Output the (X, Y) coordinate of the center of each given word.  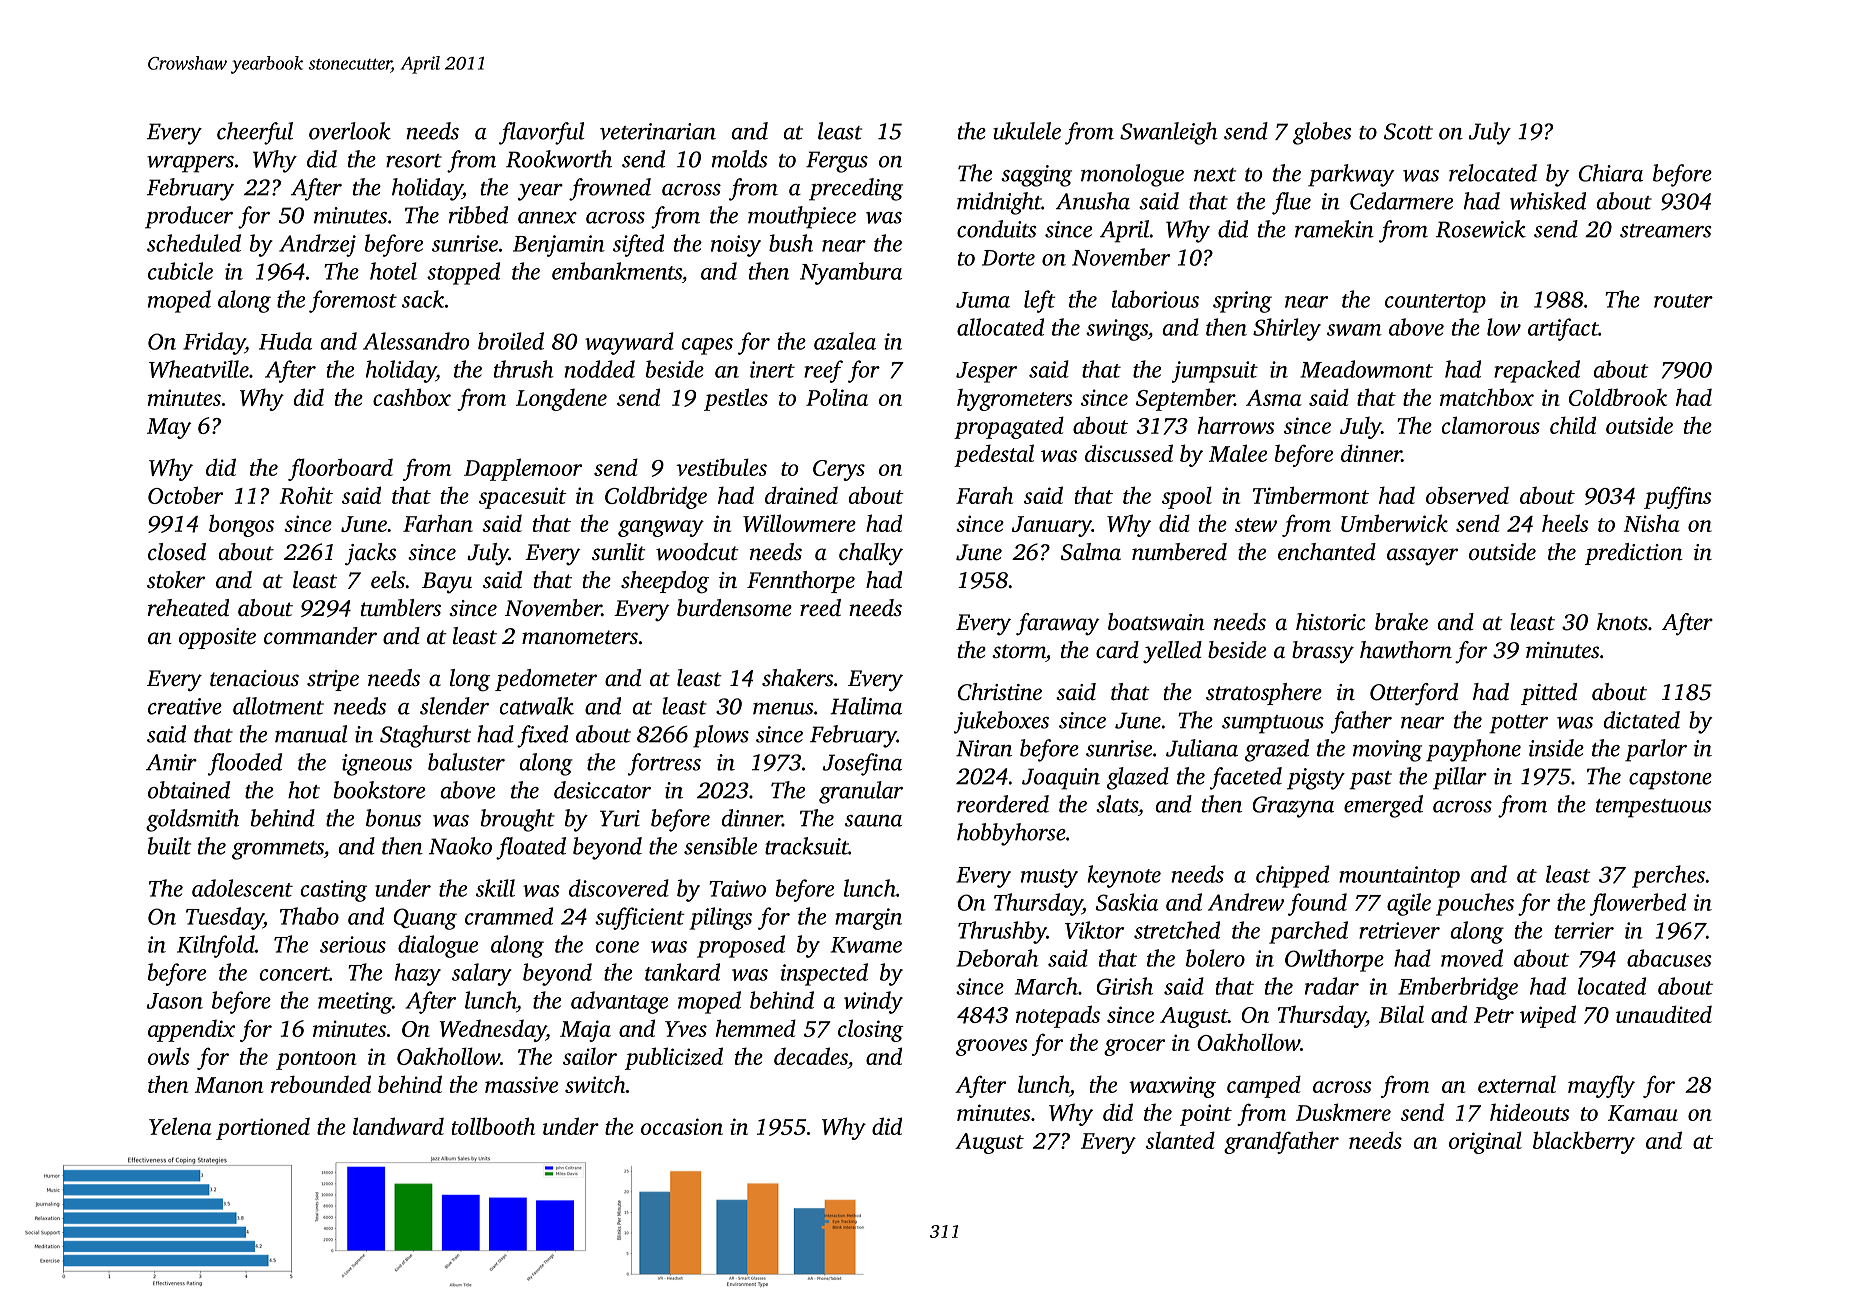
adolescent (242, 888)
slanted (1180, 1140)
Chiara (1611, 173)
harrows (1236, 425)
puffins (1677, 497)
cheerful (255, 133)
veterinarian (658, 131)
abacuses (1669, 958)
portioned (263, 1128)
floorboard (340, 469)
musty (1049, 878)
